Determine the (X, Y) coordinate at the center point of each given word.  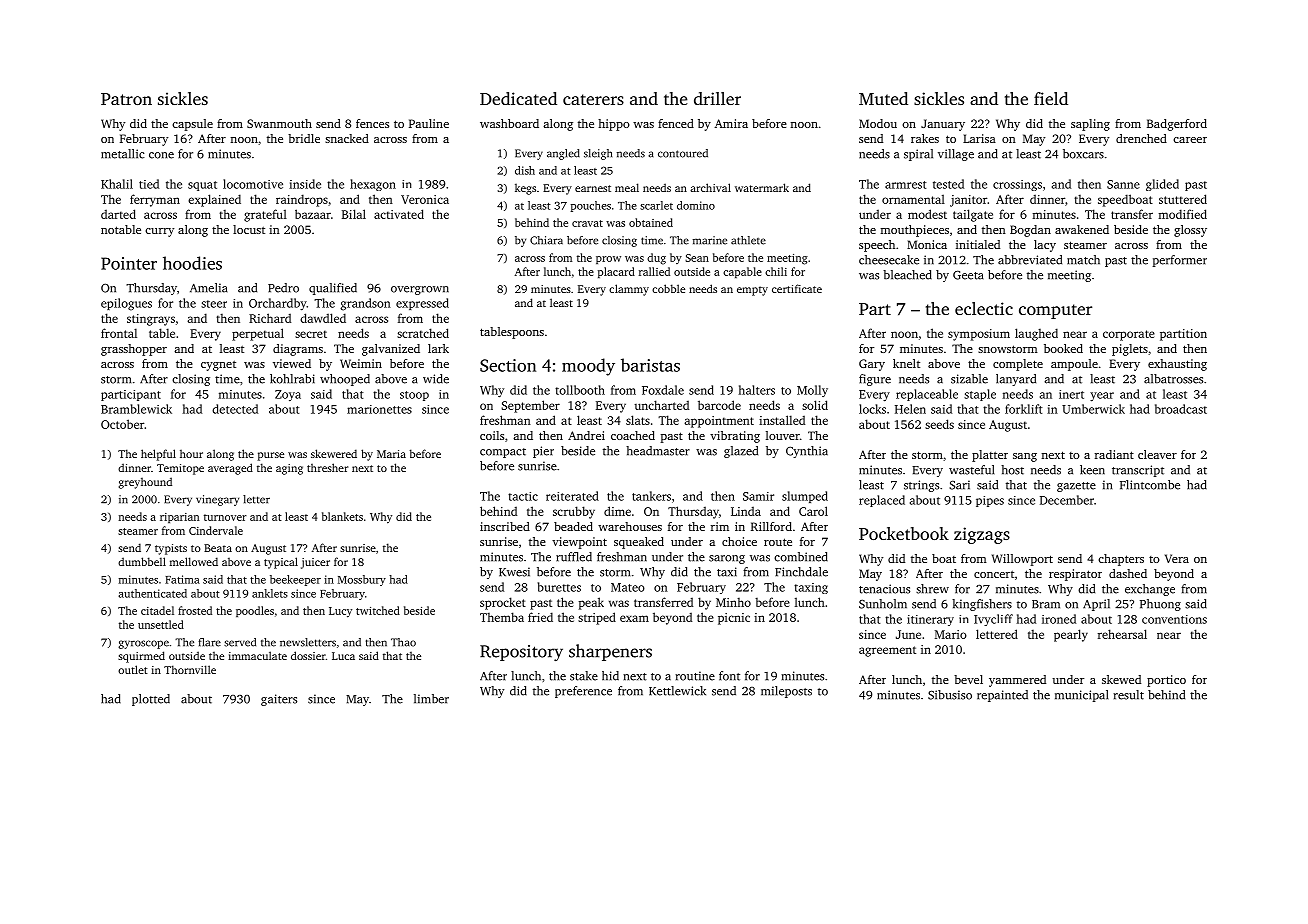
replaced (882, 501)
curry (159, 232)
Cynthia (807, 452)
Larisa (979, 138)
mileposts (786, 692)
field (1051, 98)
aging (289, 469)
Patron (126, 99)
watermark (762, 187)
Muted (883, 98)
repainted (1002, 696)
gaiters (279, 700)
